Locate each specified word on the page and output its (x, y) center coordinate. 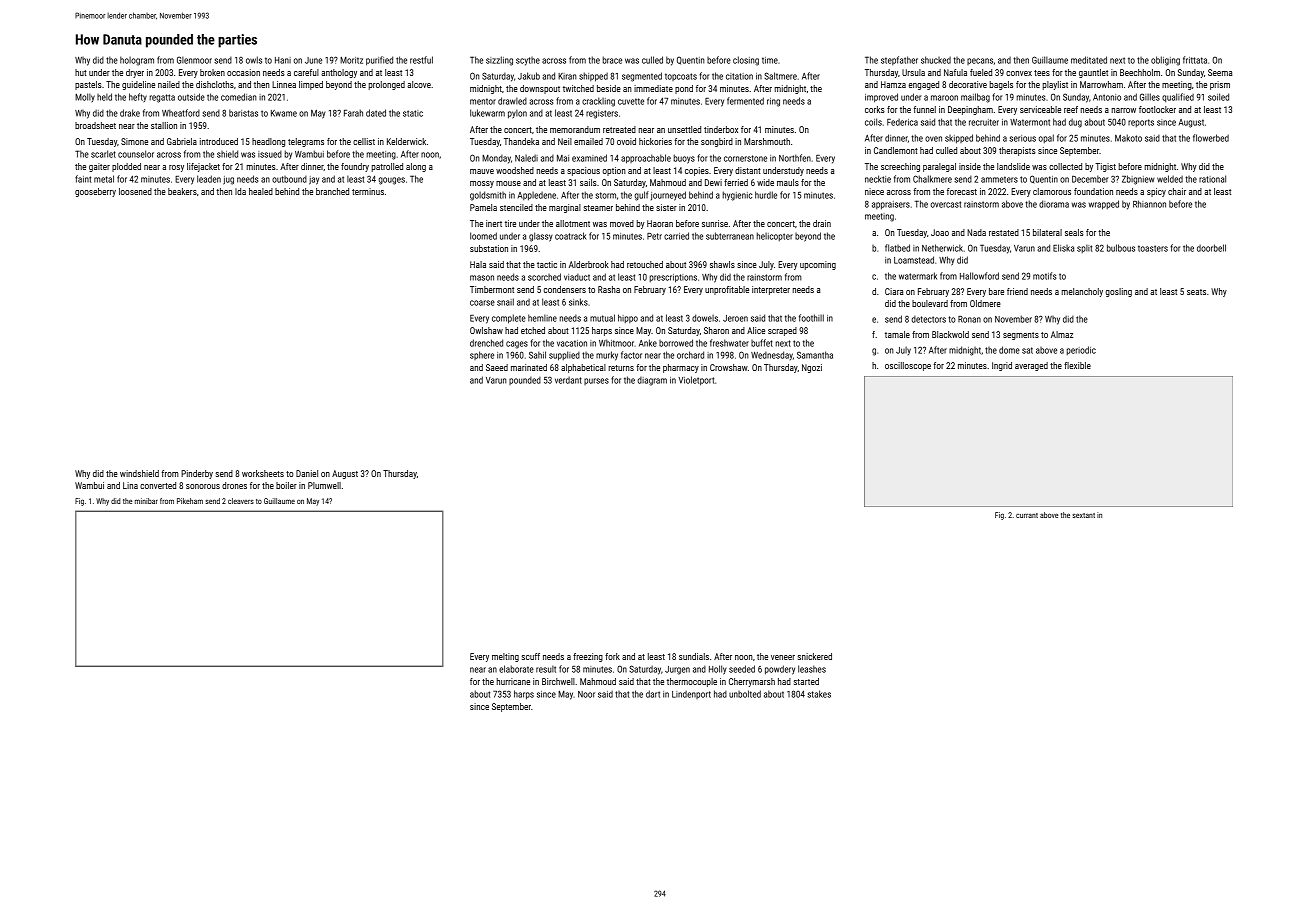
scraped (782, 331)
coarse (482, 303)
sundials (694, 656)
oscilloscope (908, 366)
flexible (1077, 365)
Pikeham (190, 501)
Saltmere (780, 76)
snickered (815, 656)
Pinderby (197, 474)
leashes (812, 669)
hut (81, 72)
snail (505, 302)
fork (612, 656)
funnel (925, 109)
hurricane (513, 681)
